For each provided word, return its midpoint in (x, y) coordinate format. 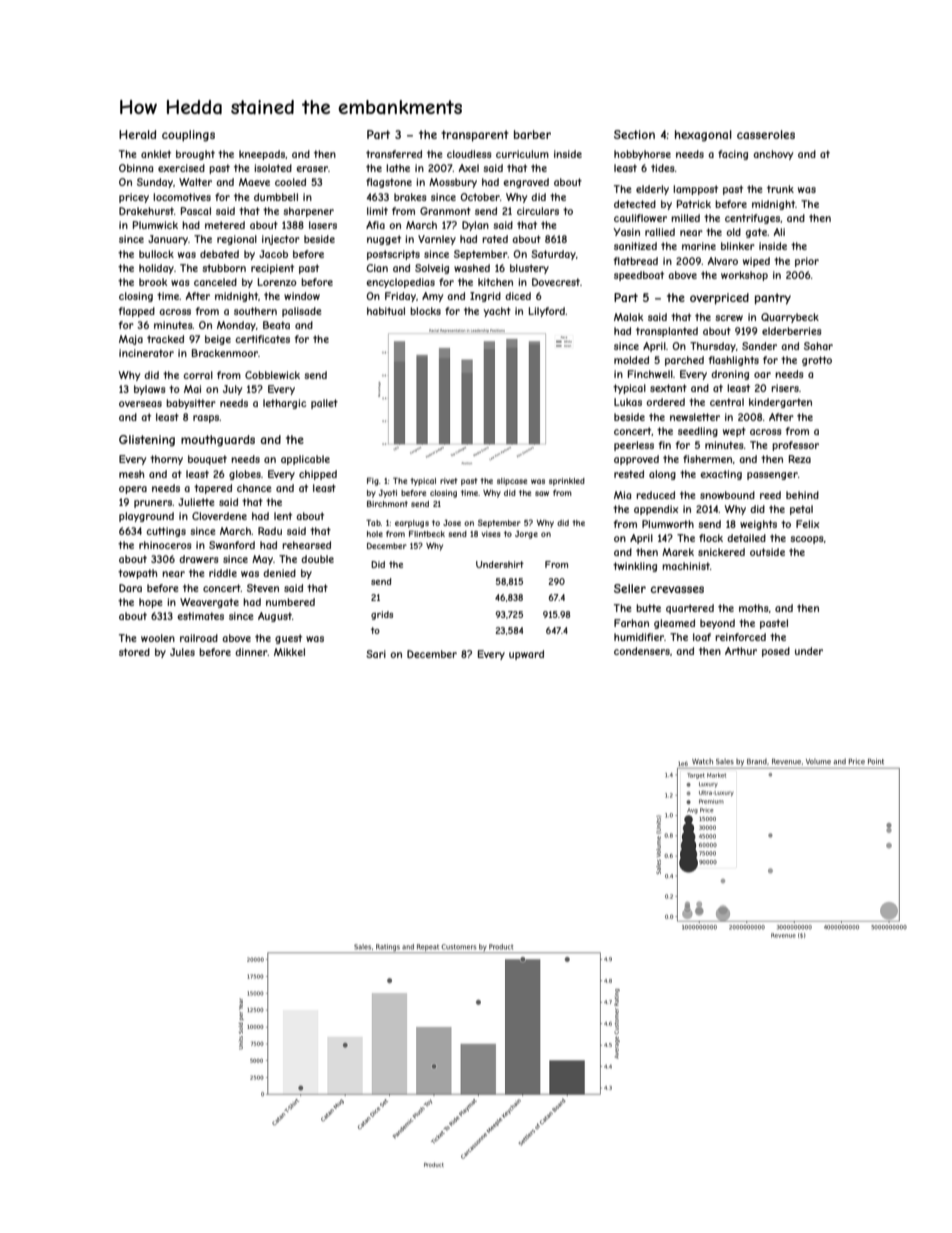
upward (526, 655)
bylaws (150, 390)
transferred (394, 154)
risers (785, 388)
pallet (324, 404)
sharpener (308, 212)
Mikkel (289, 652)
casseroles (766, 134)
